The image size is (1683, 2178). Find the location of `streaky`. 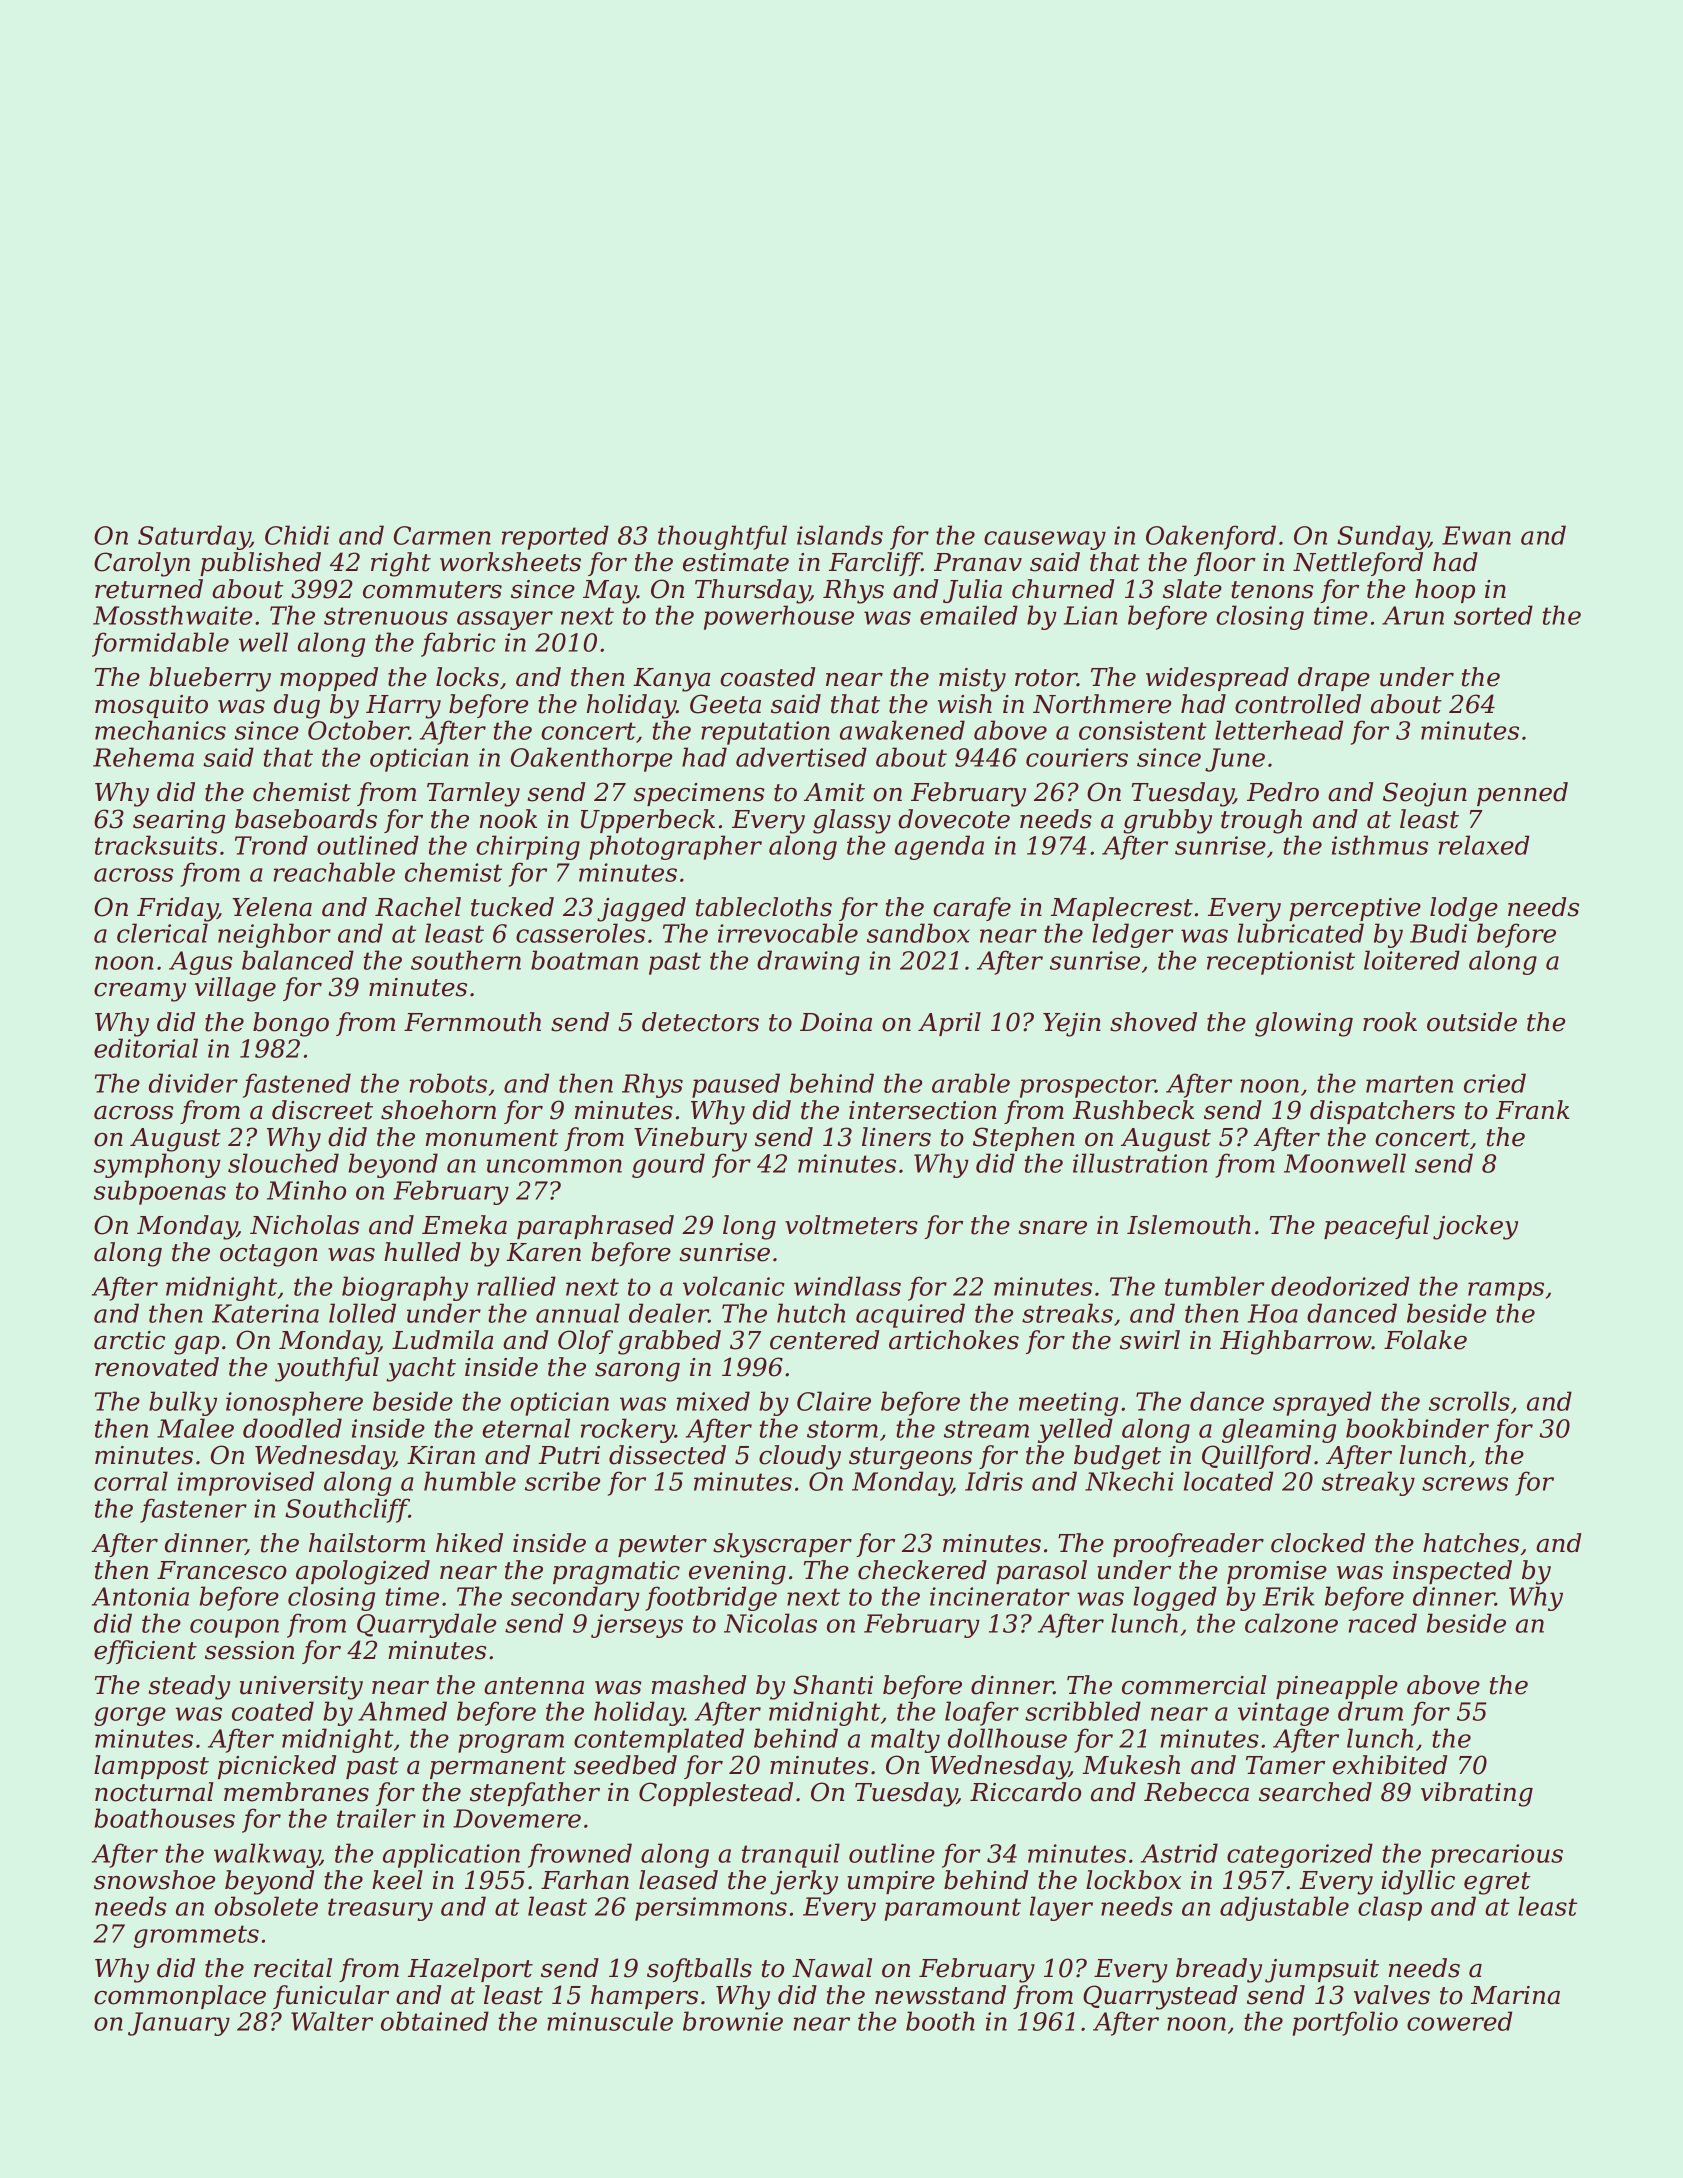

streaky is located at coordinates (1368, 1483).
